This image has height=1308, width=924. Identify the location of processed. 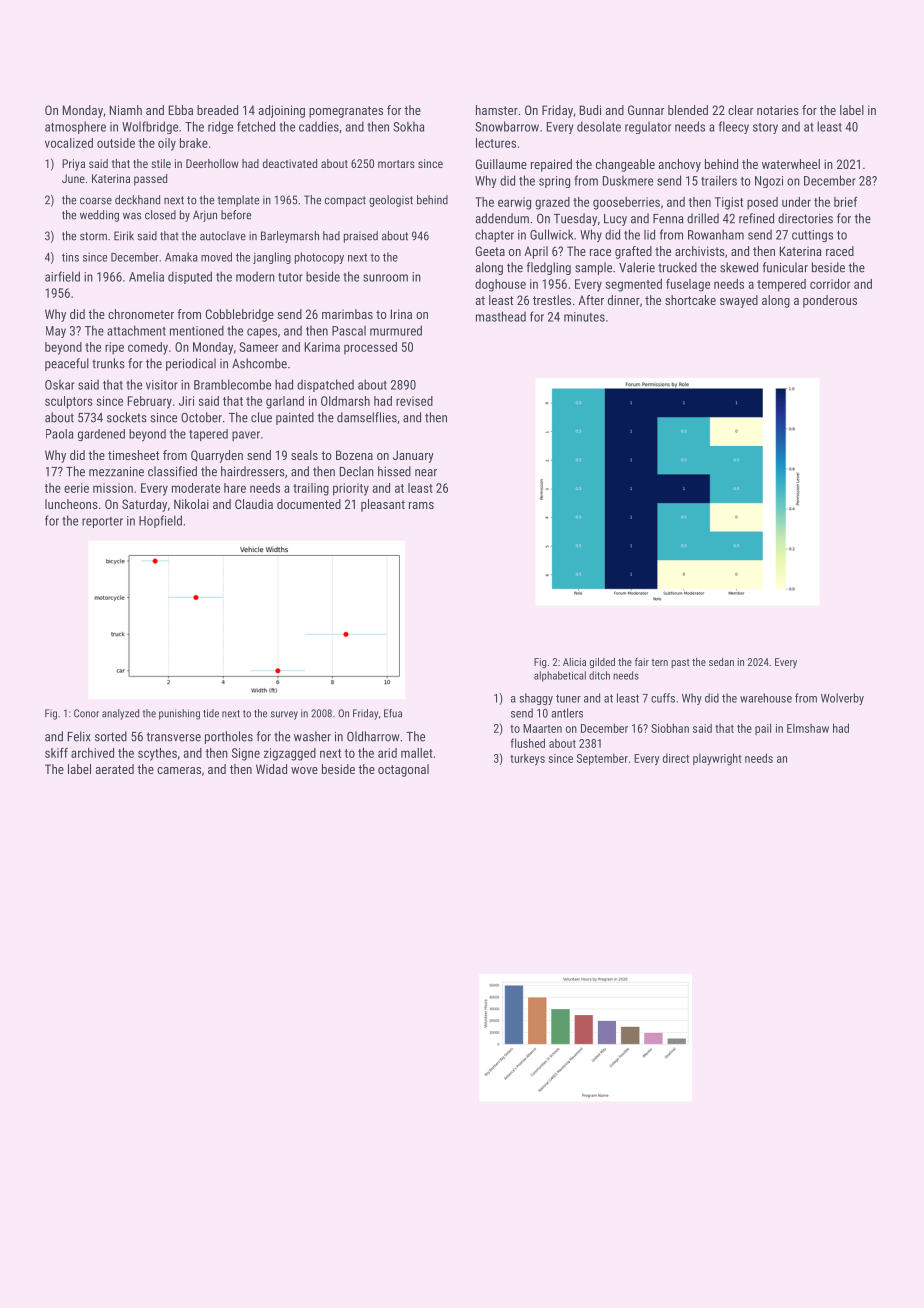
(370, 348).
